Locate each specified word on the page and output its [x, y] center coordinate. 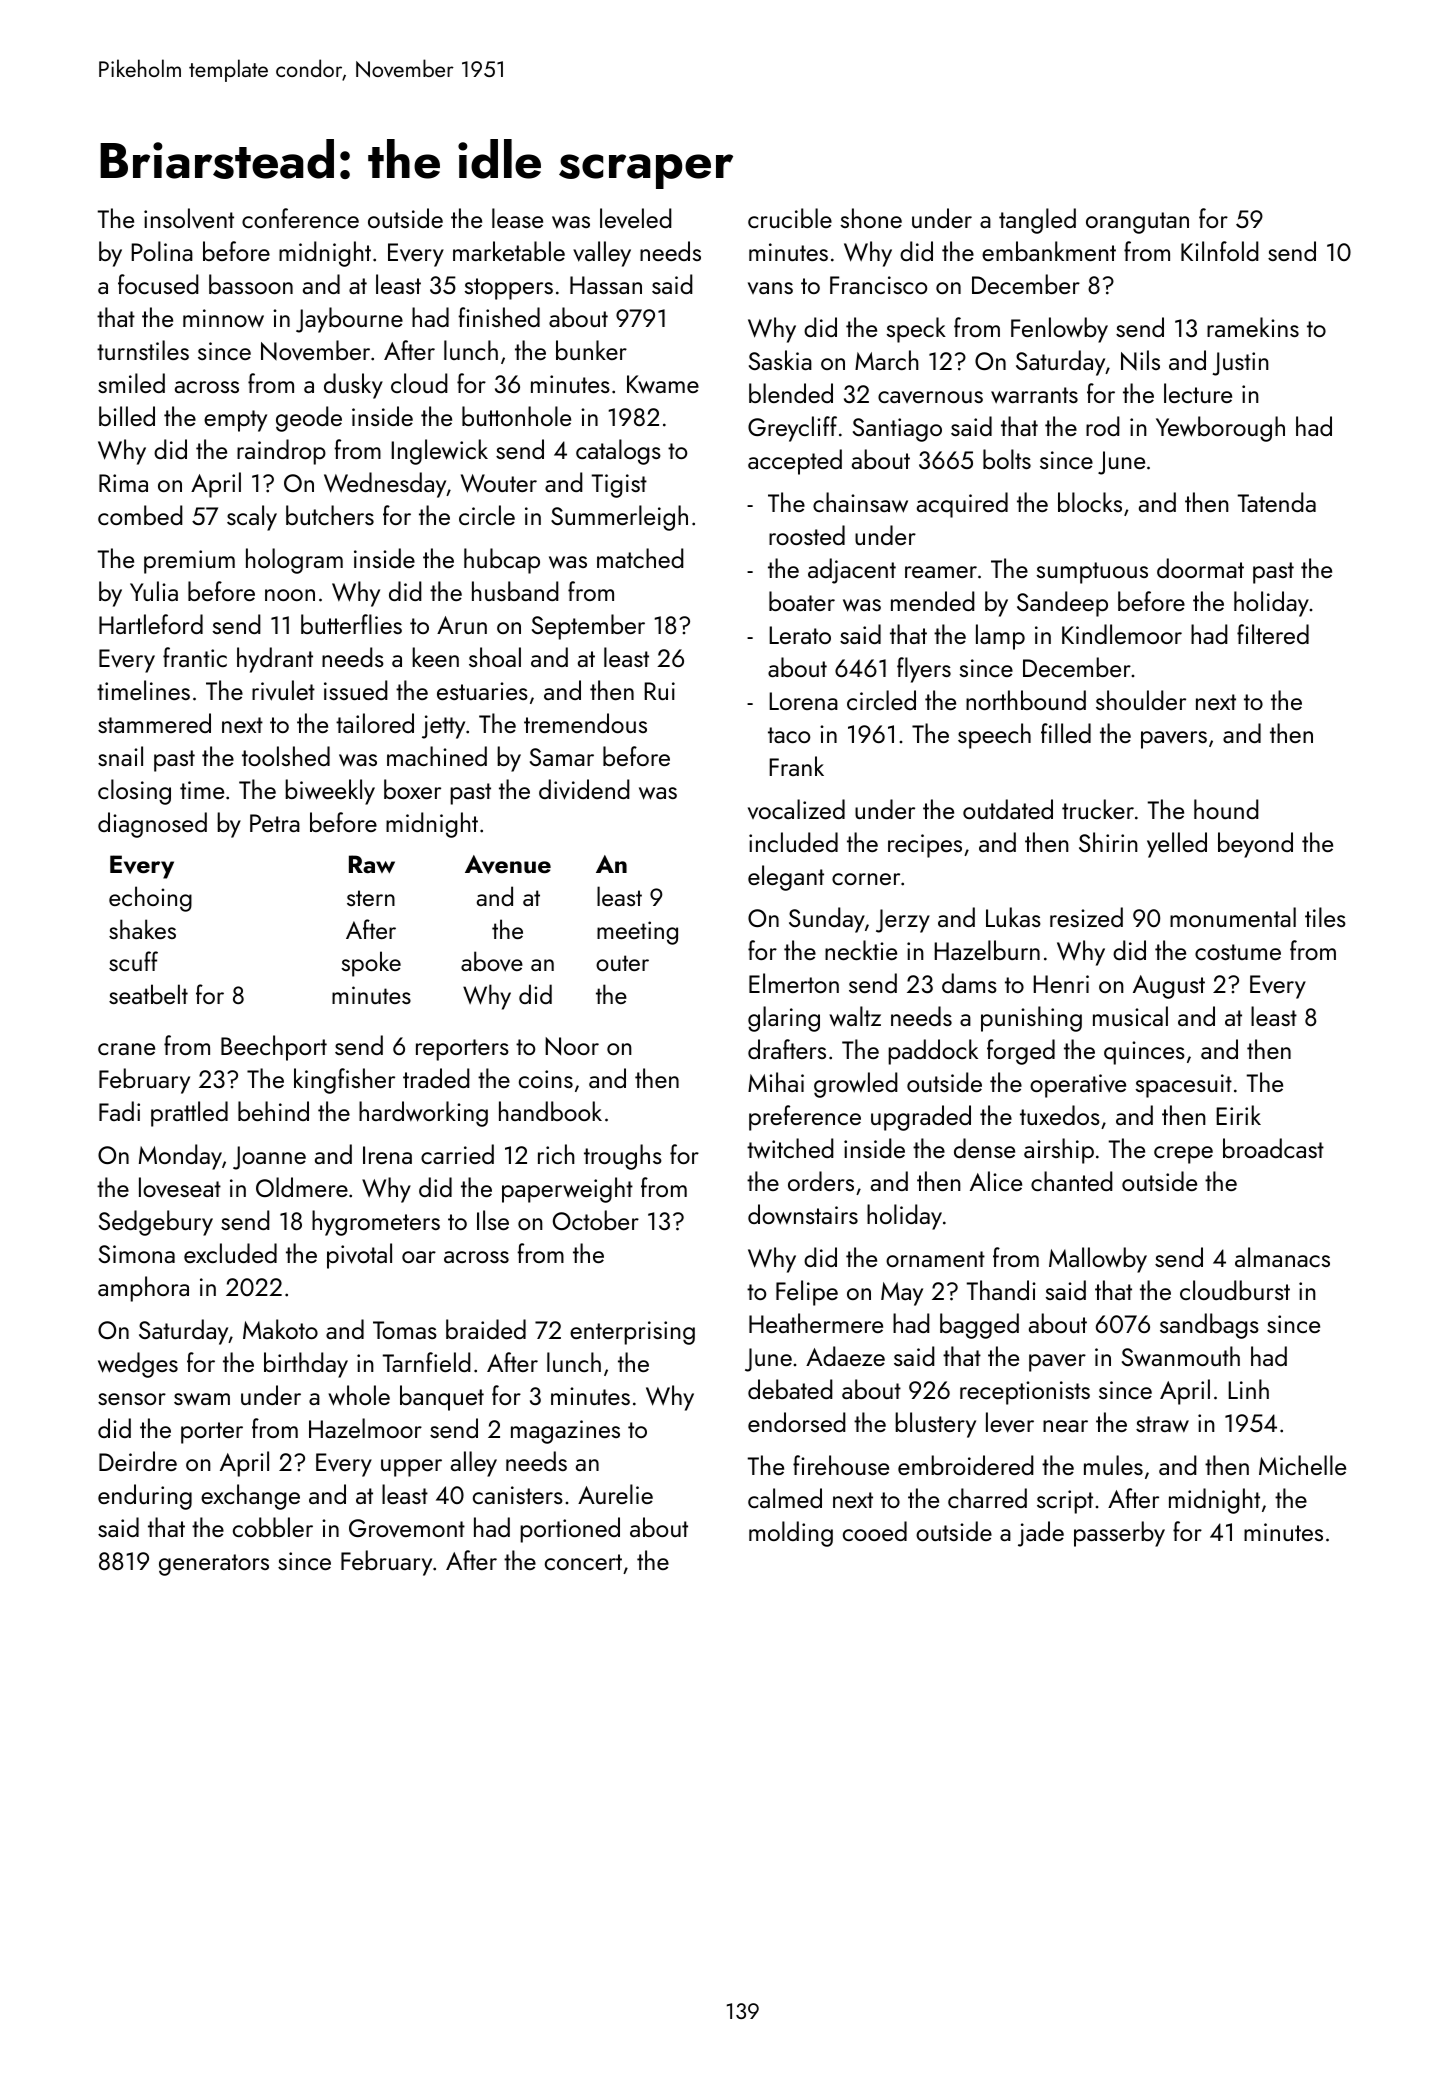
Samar [562, 757]
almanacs [1282, 1257]
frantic [195, 657]
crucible [790, 218]
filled [1066, 733]
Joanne [269, 1158]
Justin [1241, 364]
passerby [1119, 1534]
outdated [1008, 809]
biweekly [330, 792]
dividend [584, 789]
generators [214, 1565]
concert [583, 1562]
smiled [131, 383]
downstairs [803, 1214]
